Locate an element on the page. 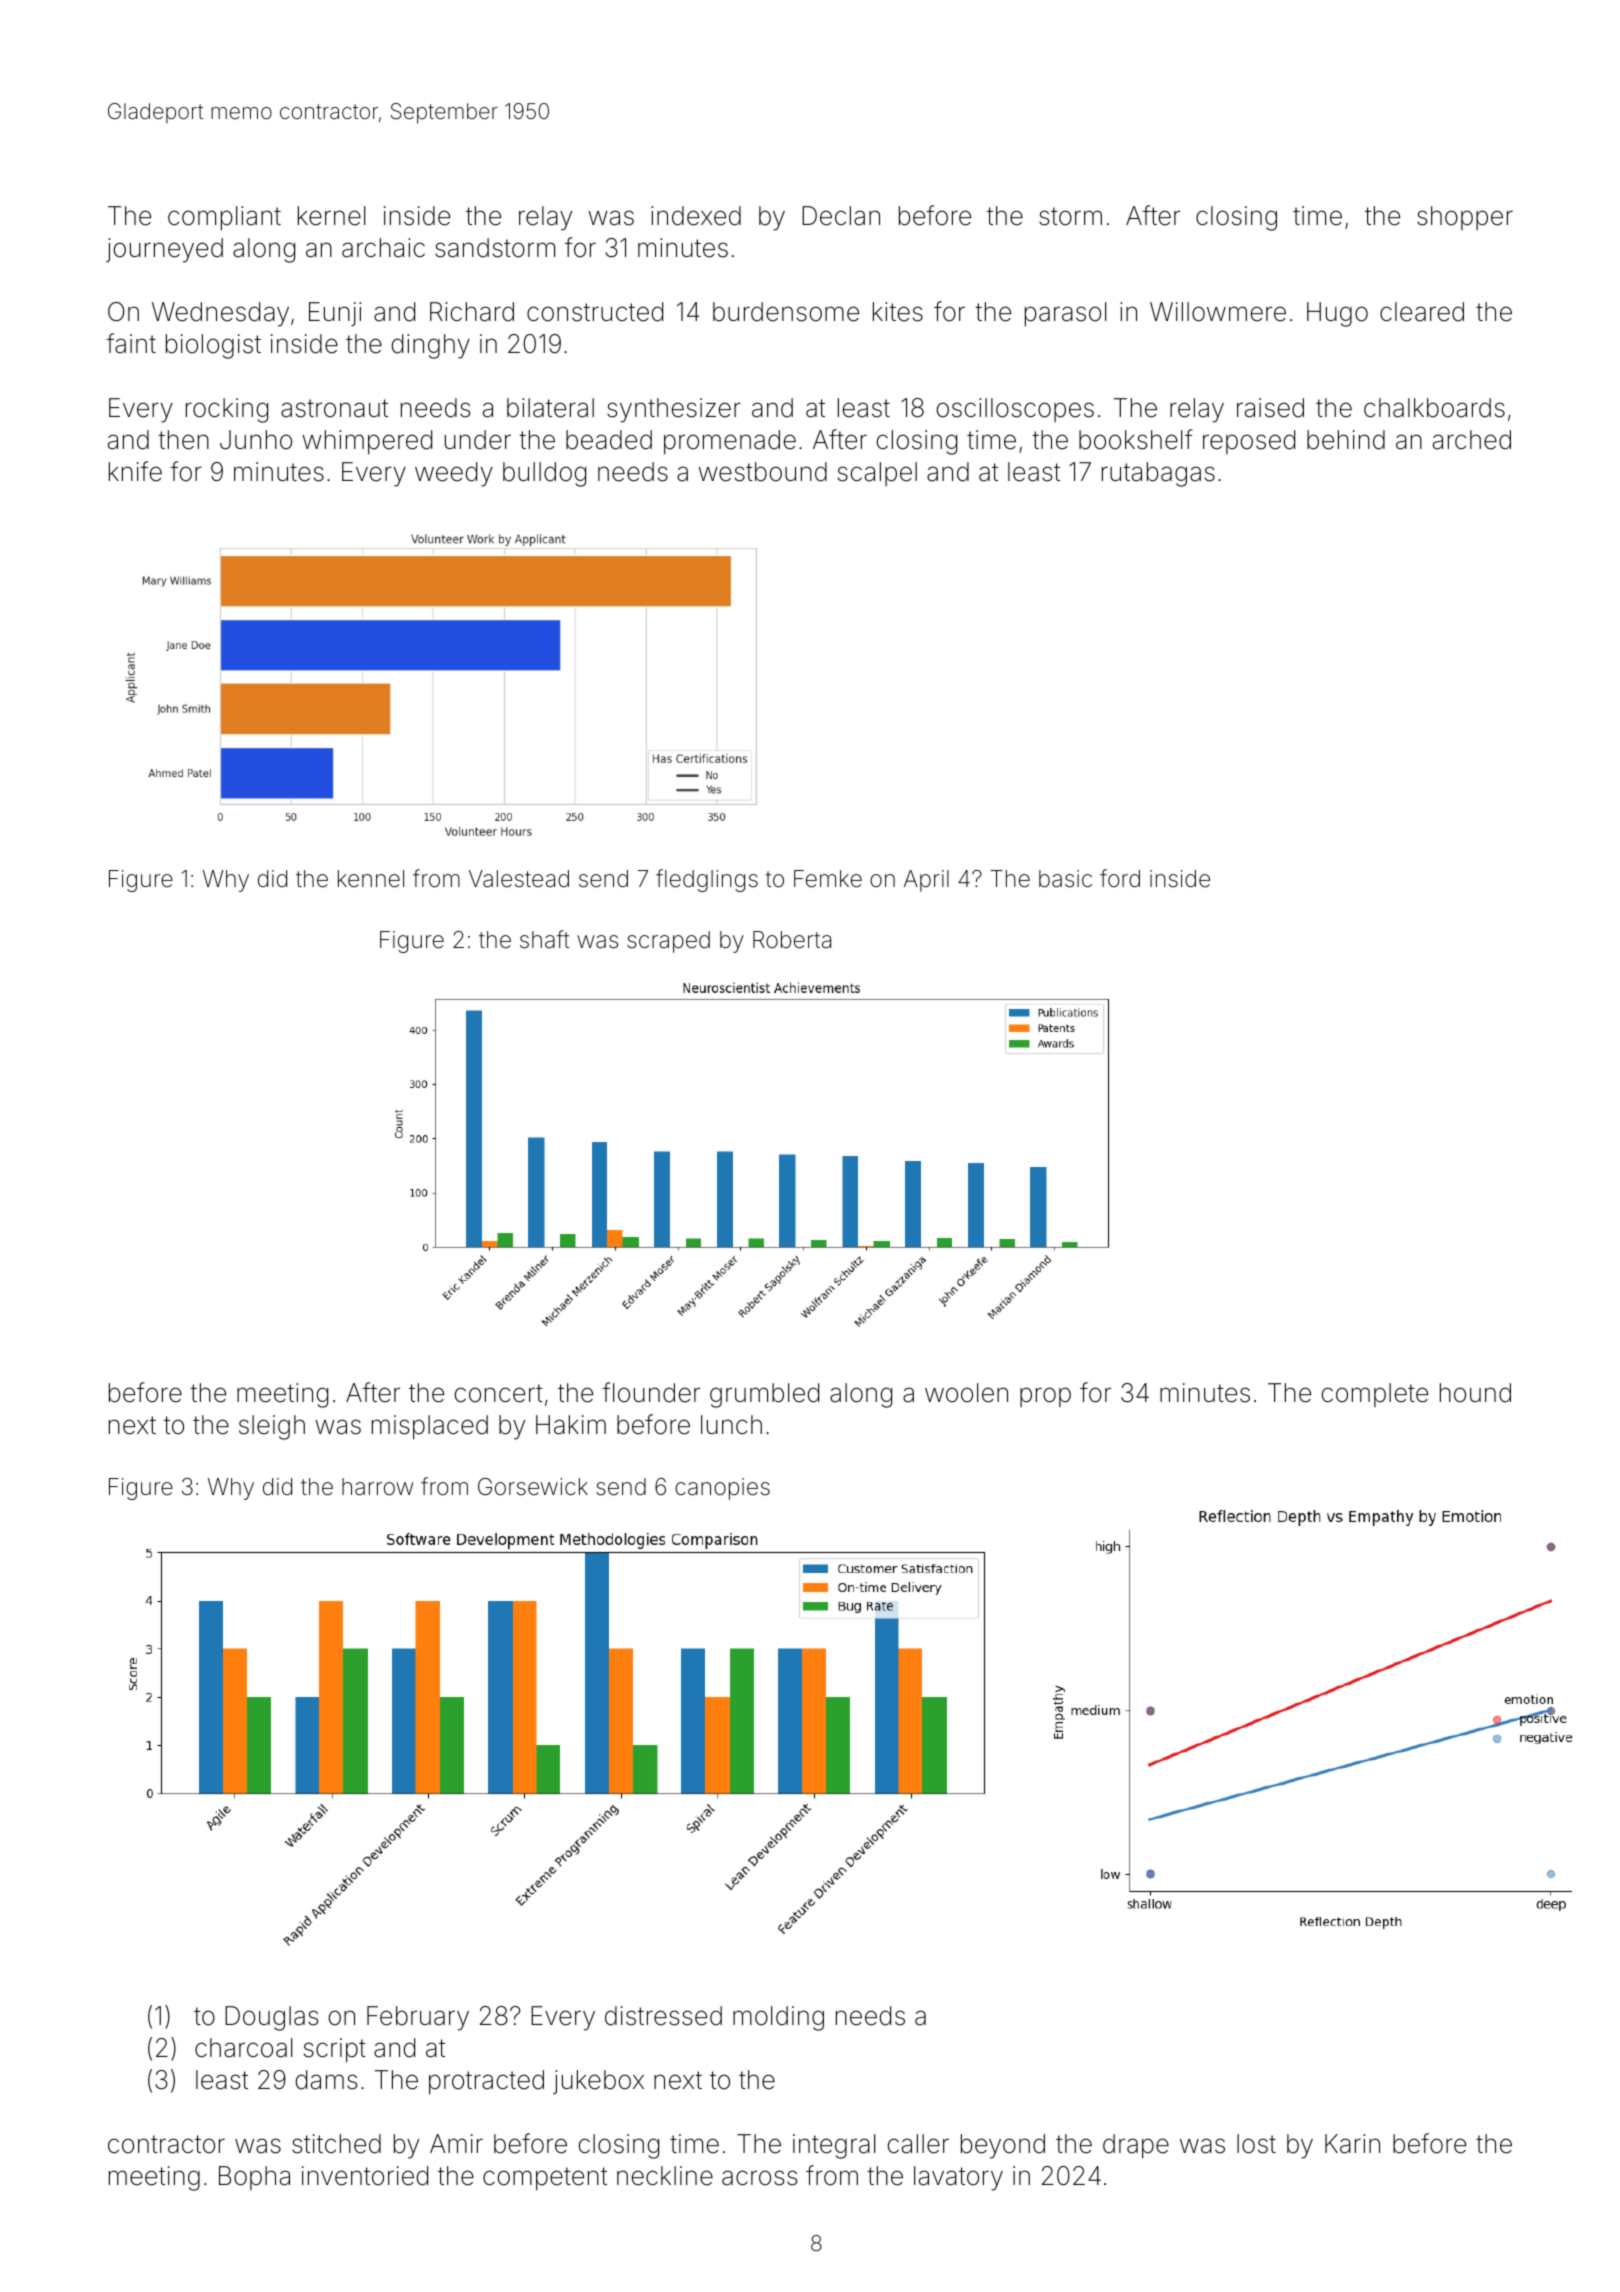 The width and height of the page is (1620, 2292). script is located at coordinates (335, 2050).
